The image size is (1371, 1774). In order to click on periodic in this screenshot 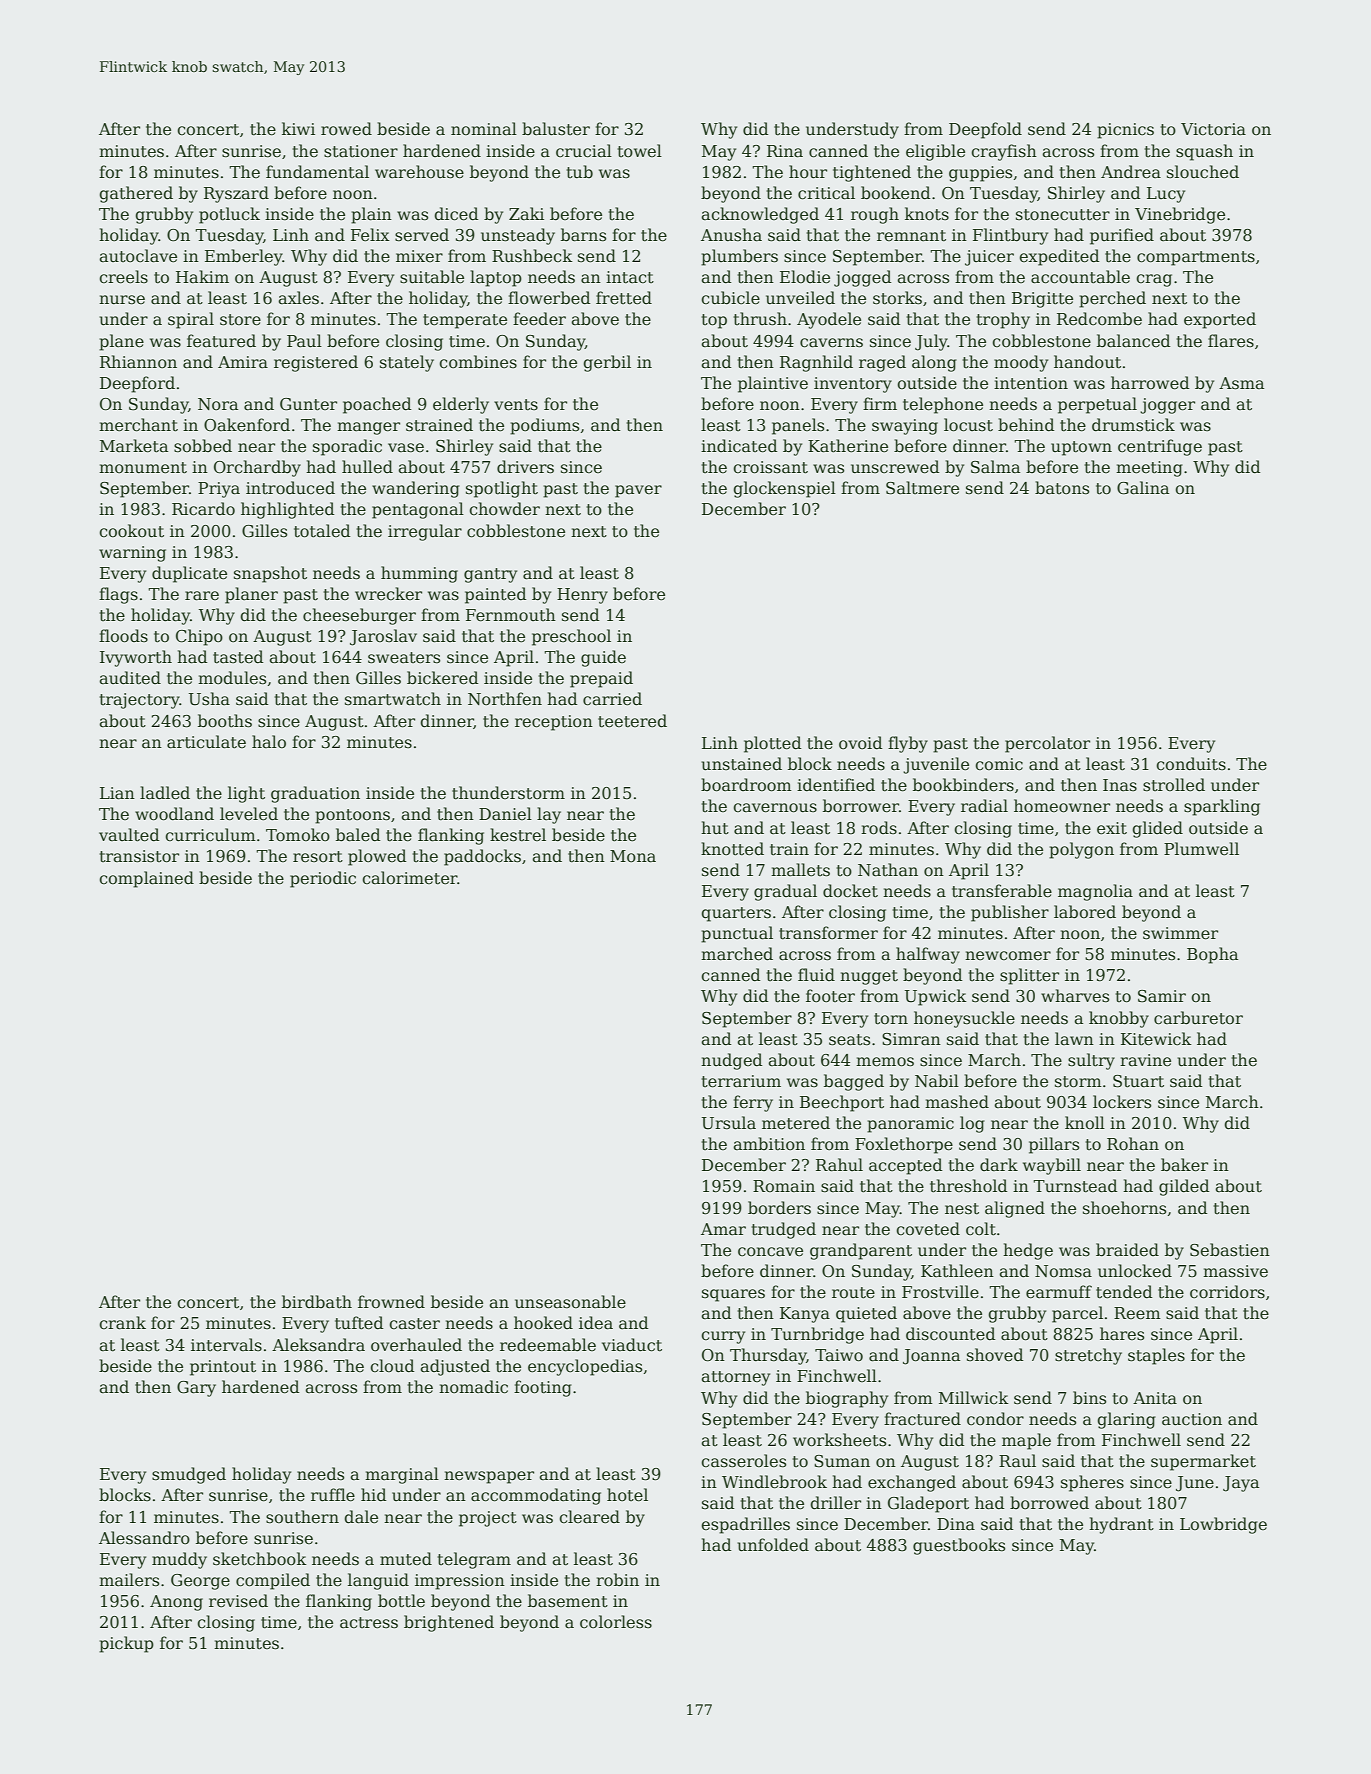, I will do `click(323, 879)`.
